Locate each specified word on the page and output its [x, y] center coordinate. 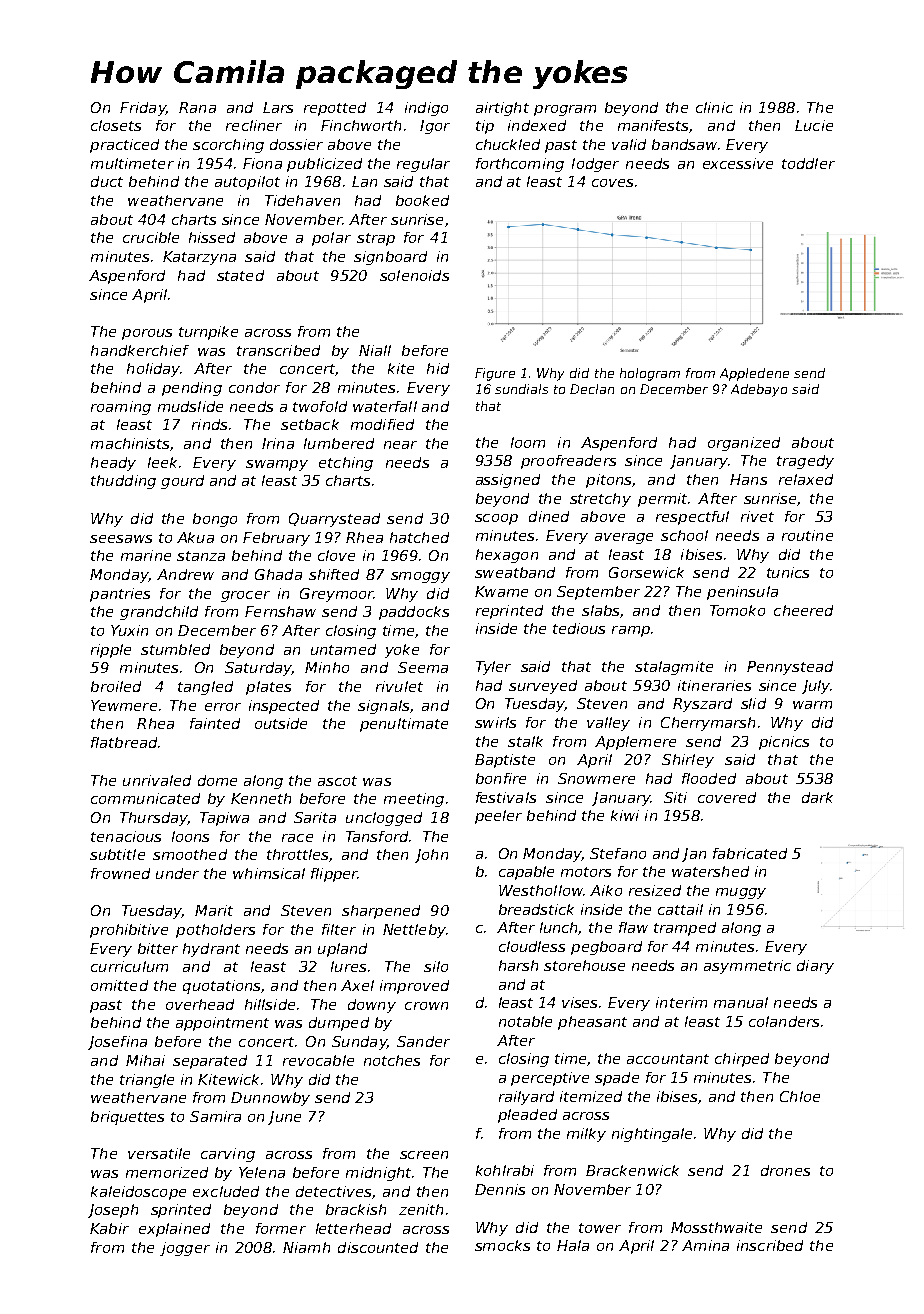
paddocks [414, 613]
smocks [502, 1245]
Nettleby [414, 931]
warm [812, 705]
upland [342, 950]
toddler [808, 163]
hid [438, 368]
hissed [212, 237]
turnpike [208, 333]
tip [485, 127]
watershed [710, 871]
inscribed [770, 1245]
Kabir [109, 1228]
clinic [714, 107]
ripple [111, 651]
